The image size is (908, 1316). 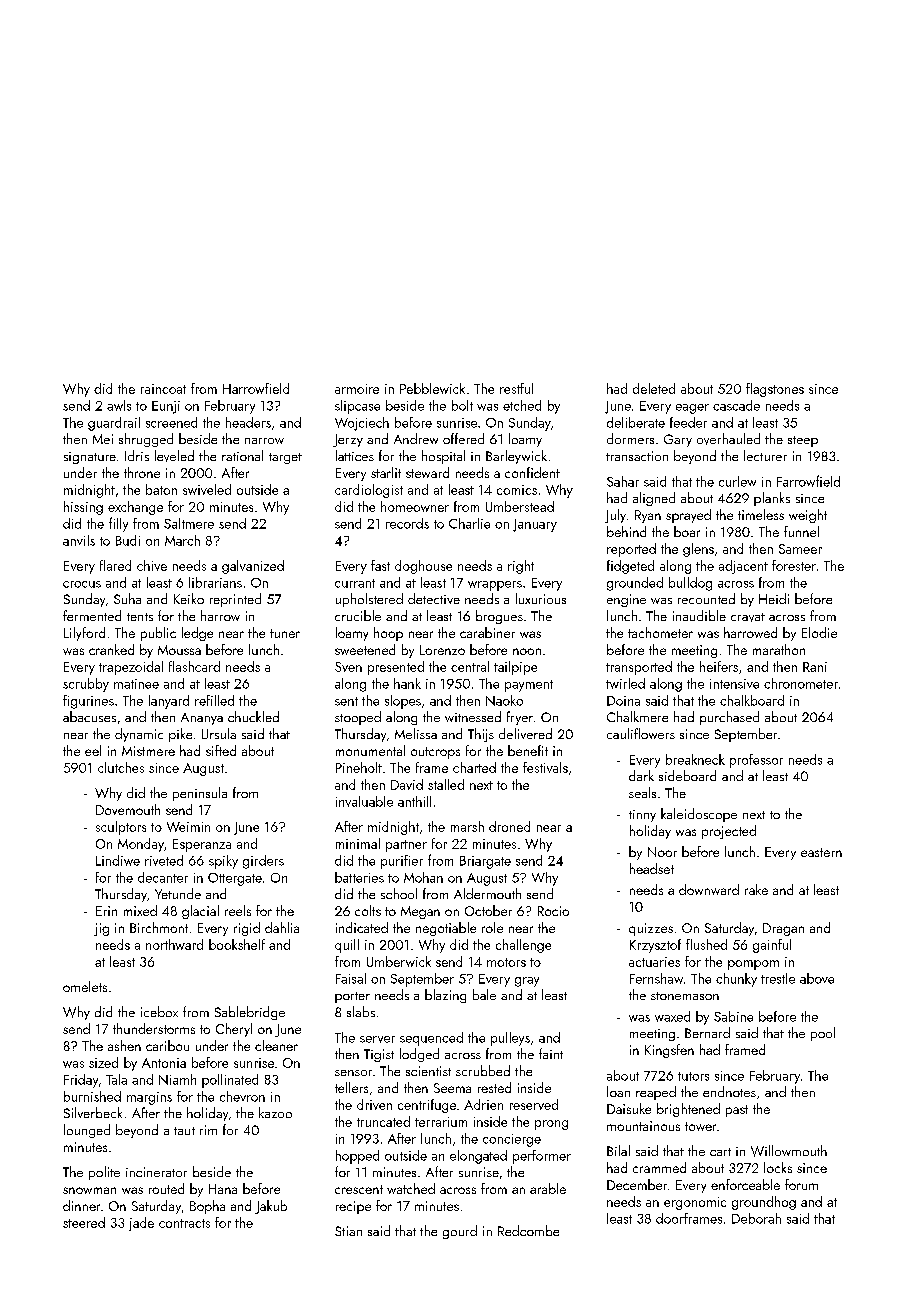 I want to click on flagstones, so click(x=775, y=390).
